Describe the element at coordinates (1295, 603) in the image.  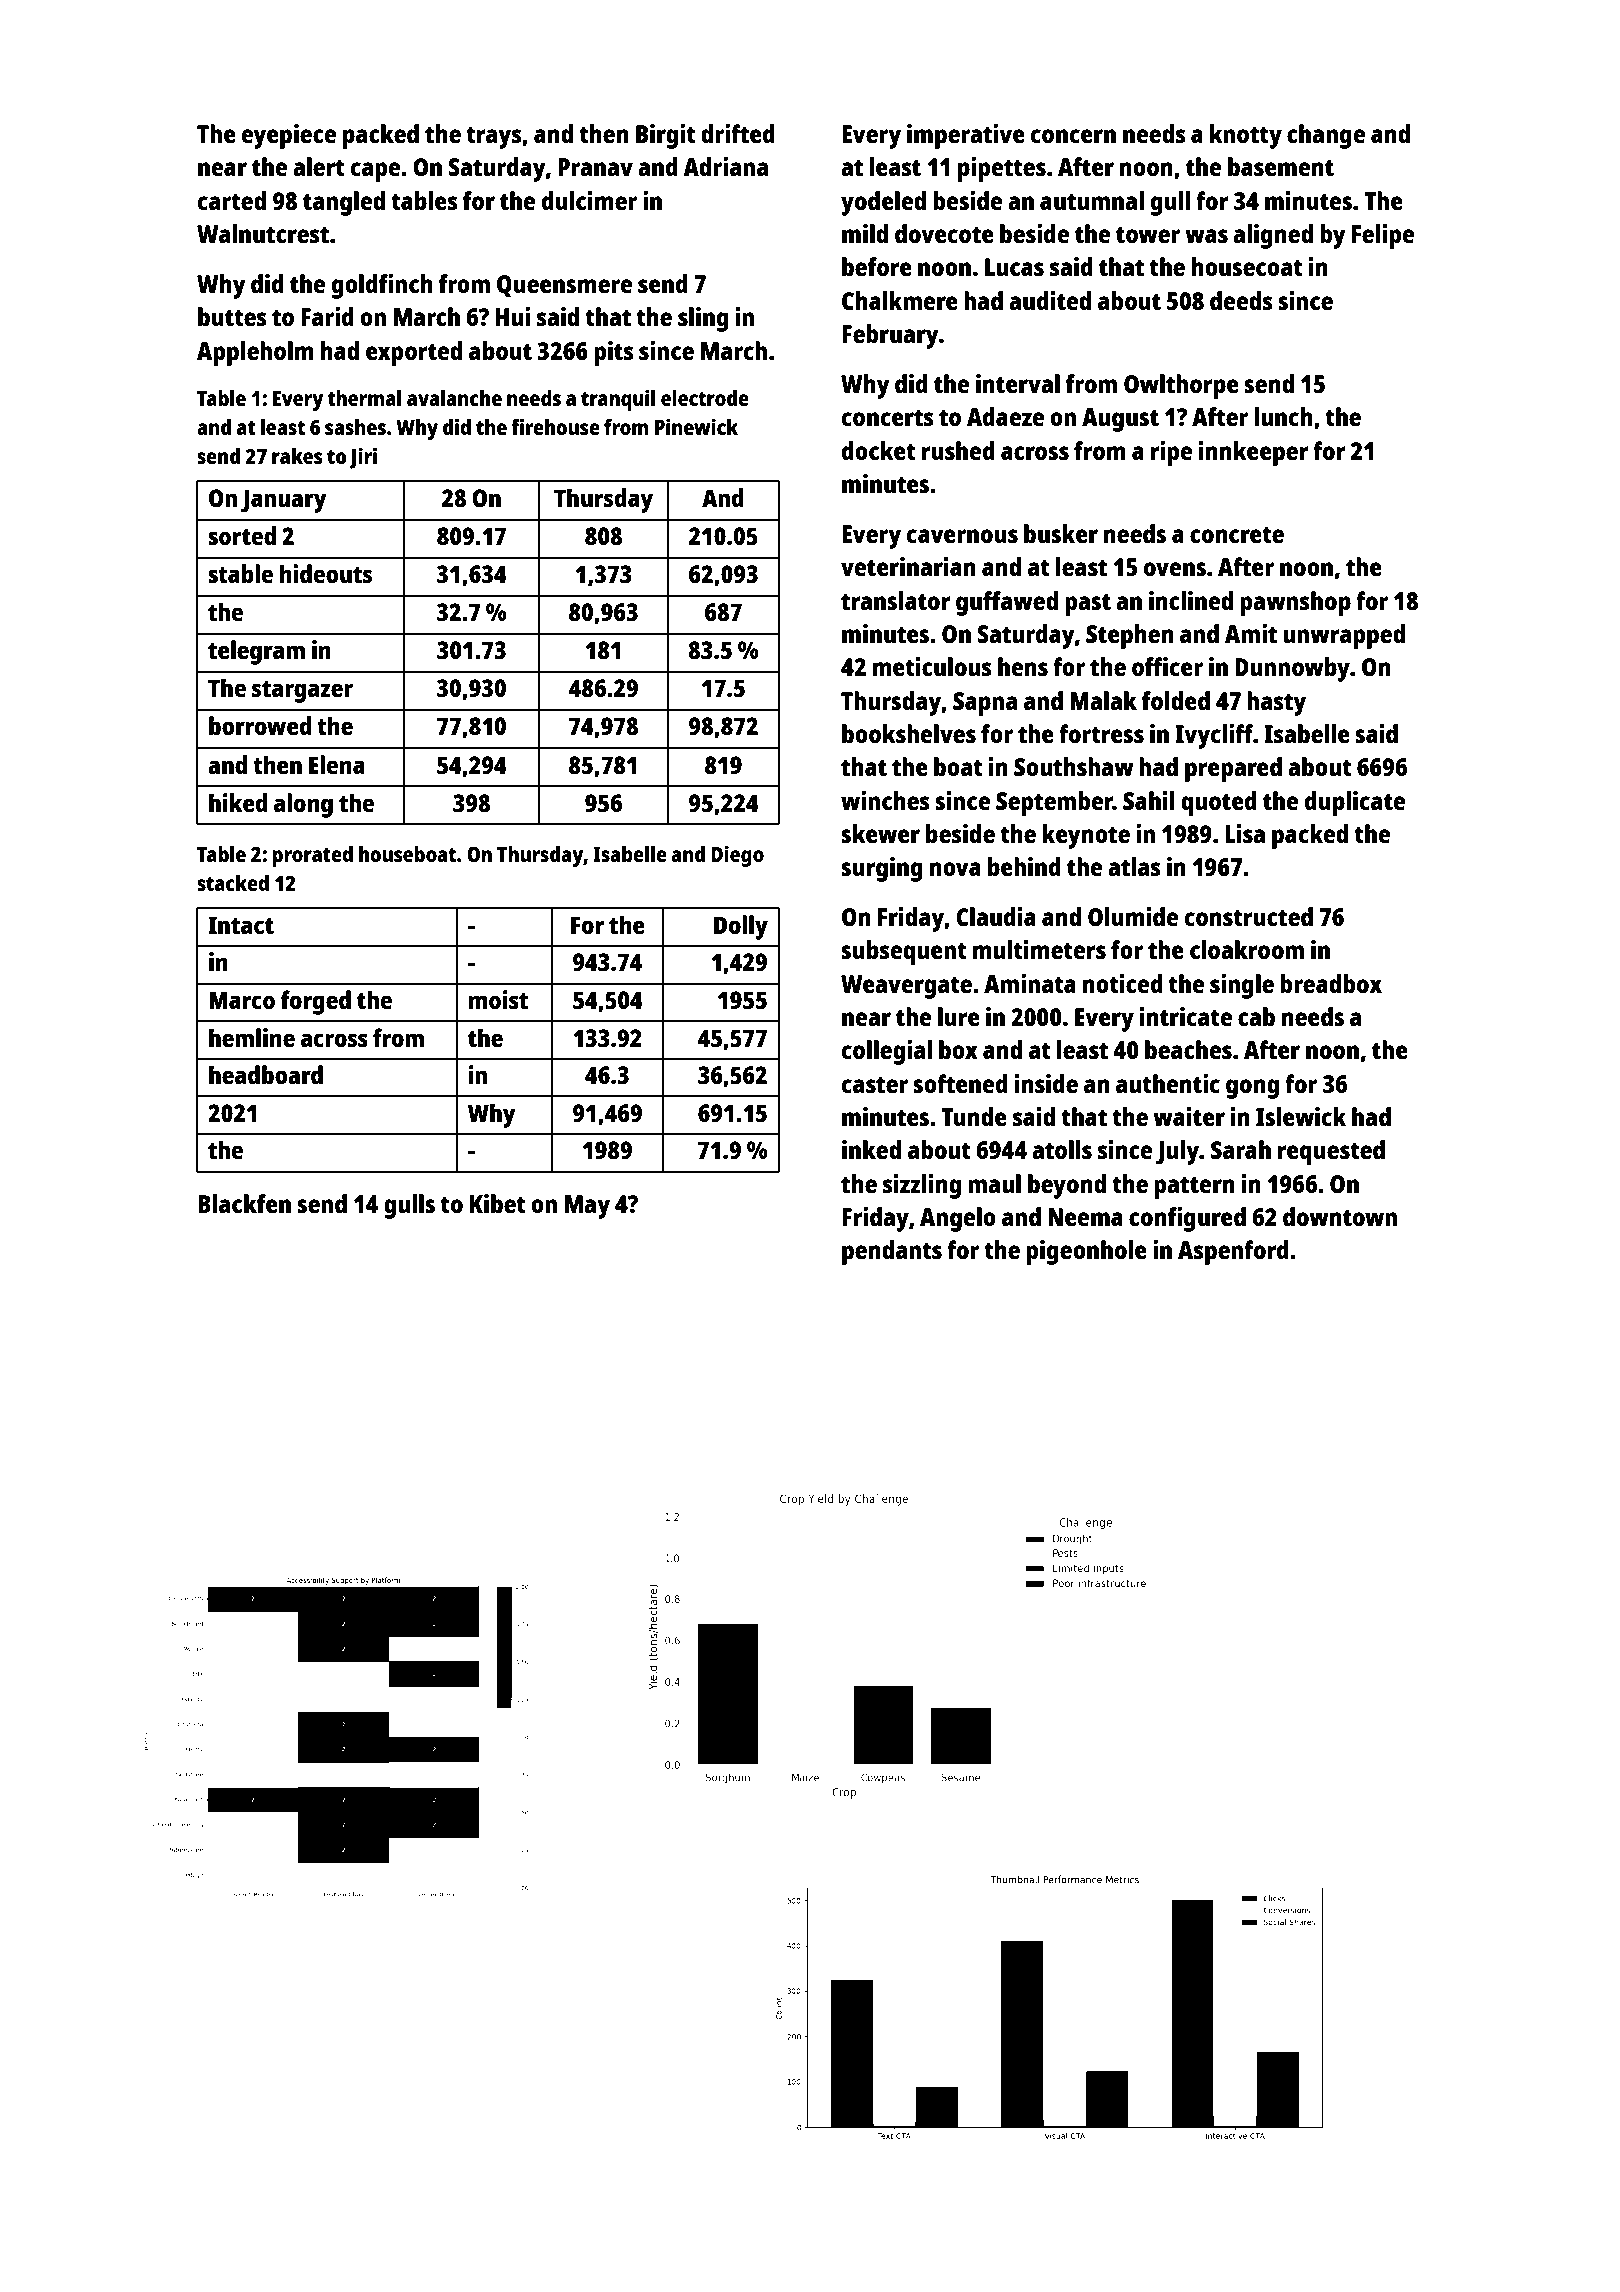
I see `pawnshop` at that location.
